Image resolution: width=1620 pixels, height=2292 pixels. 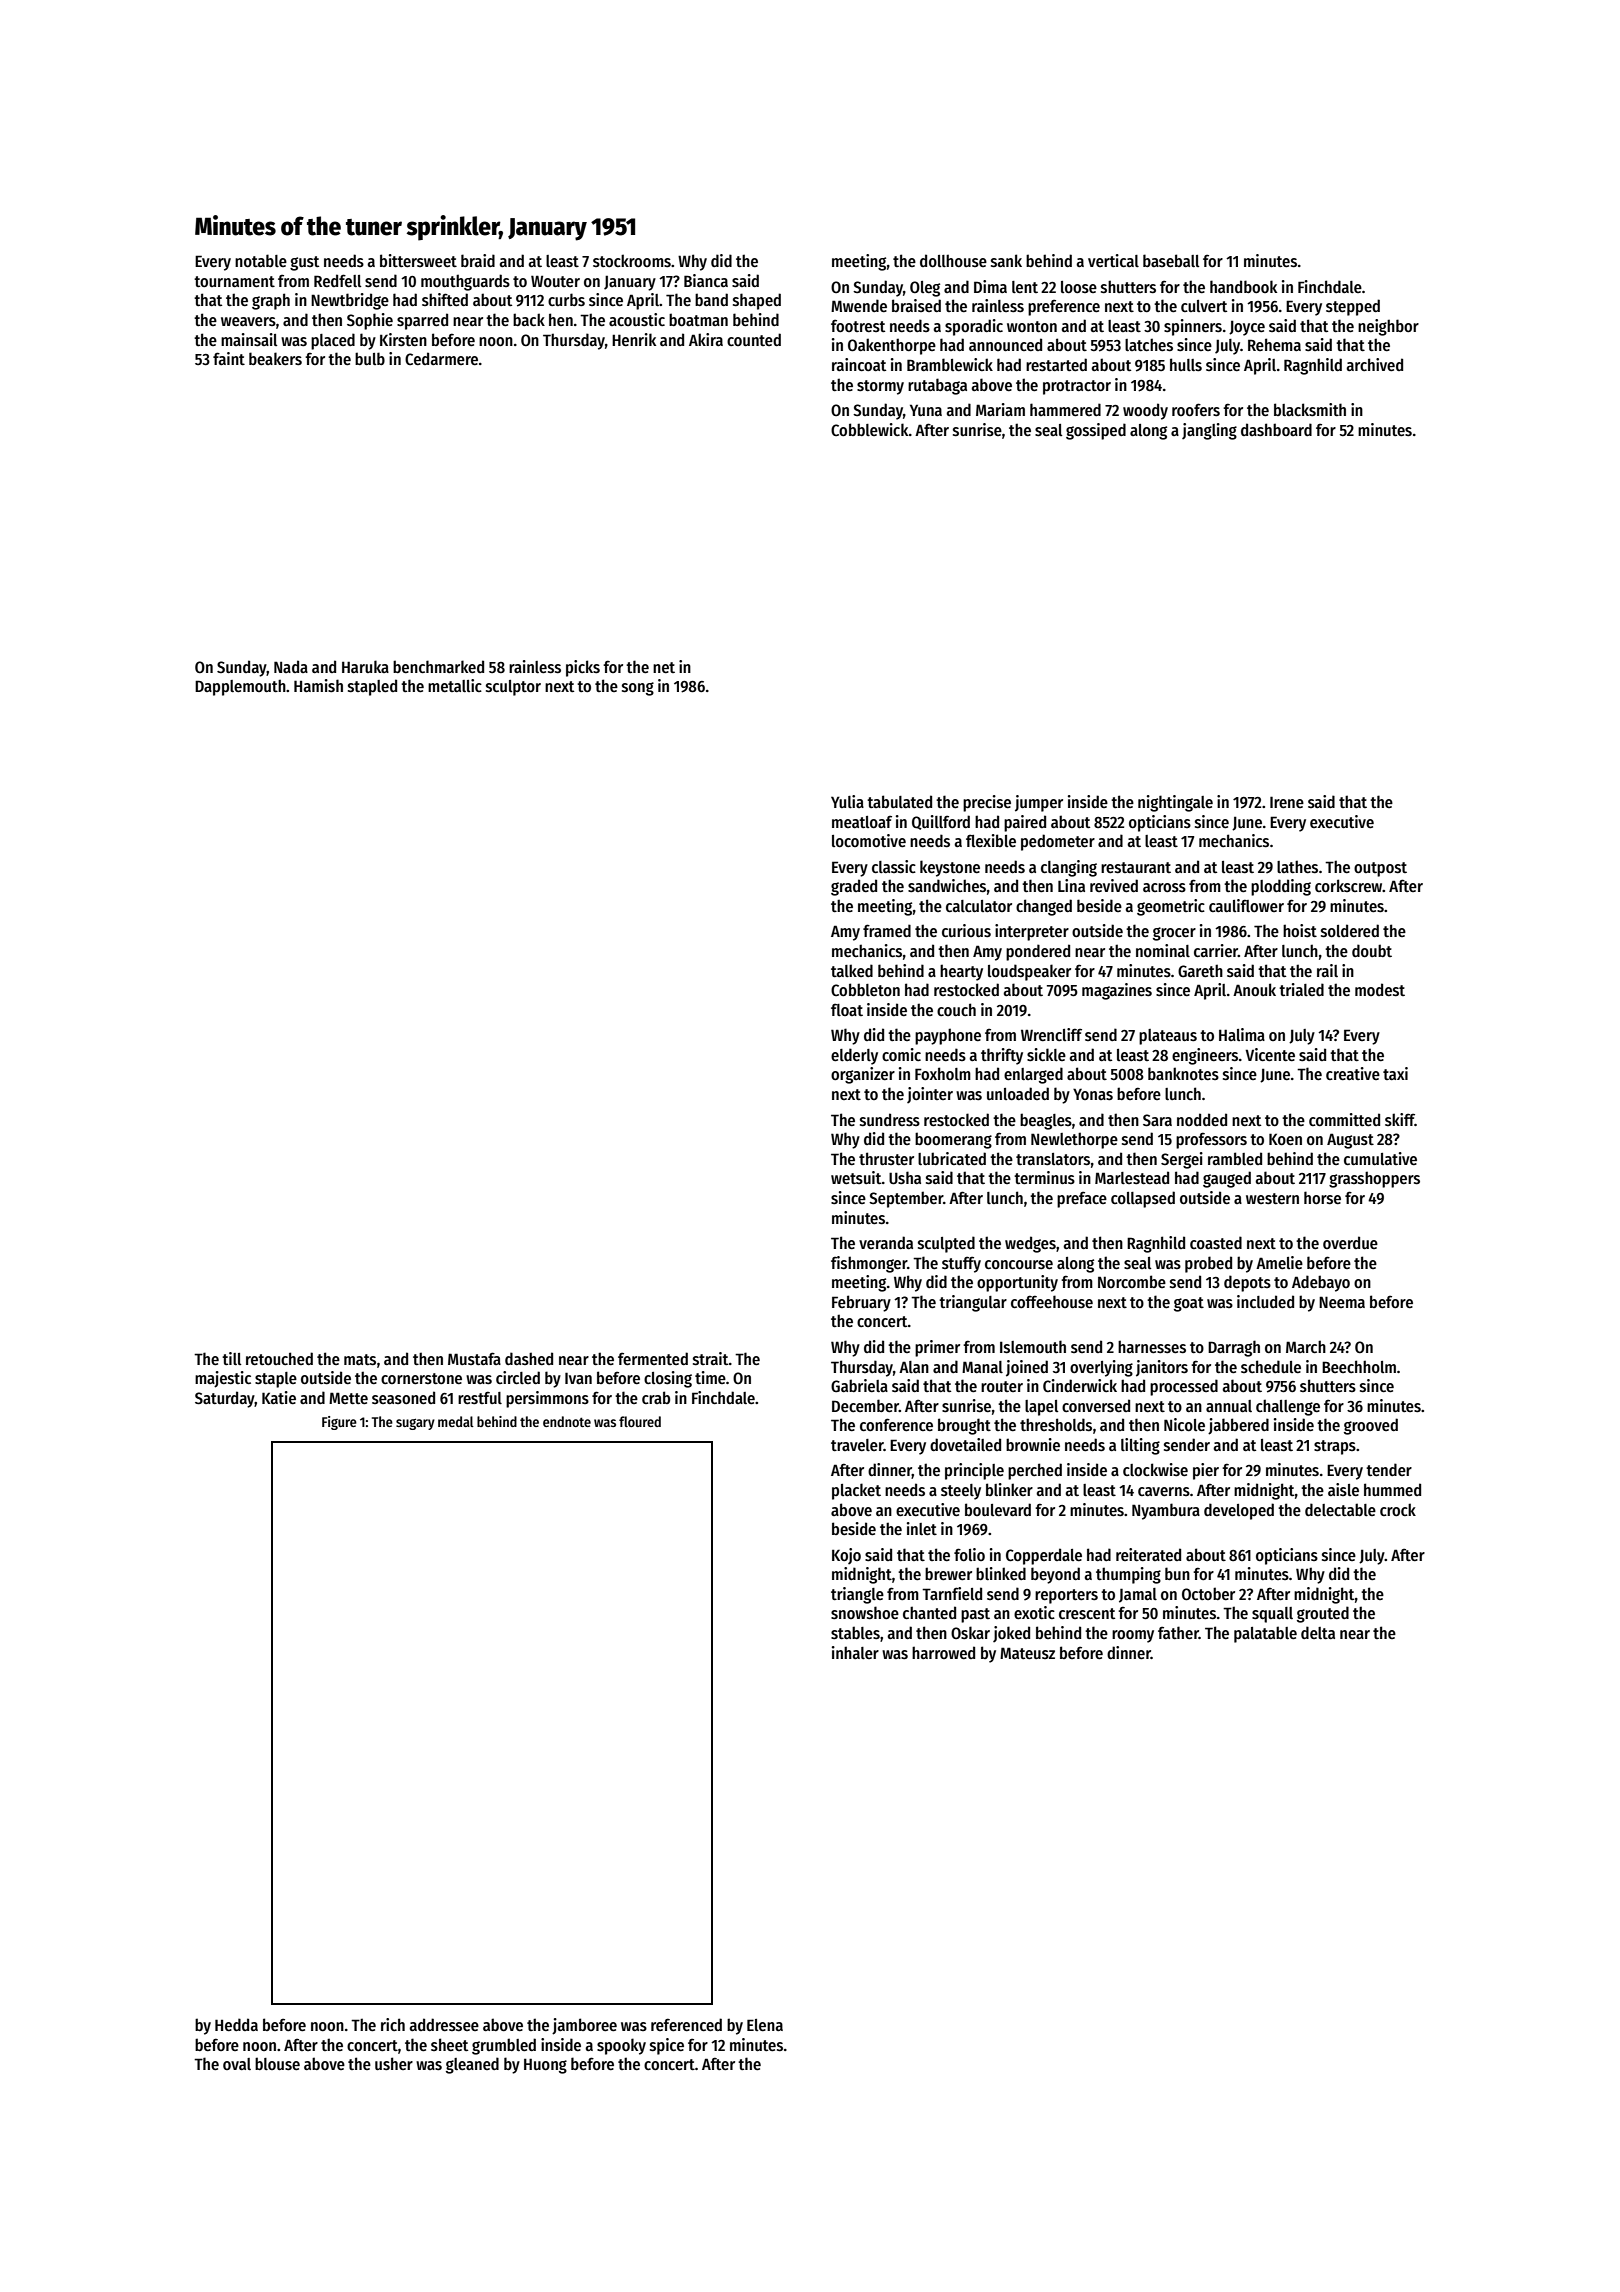 What do you see at coordinates (1306, 1346) in the image?
I see `March` at bounding box center [1306, 1346].
